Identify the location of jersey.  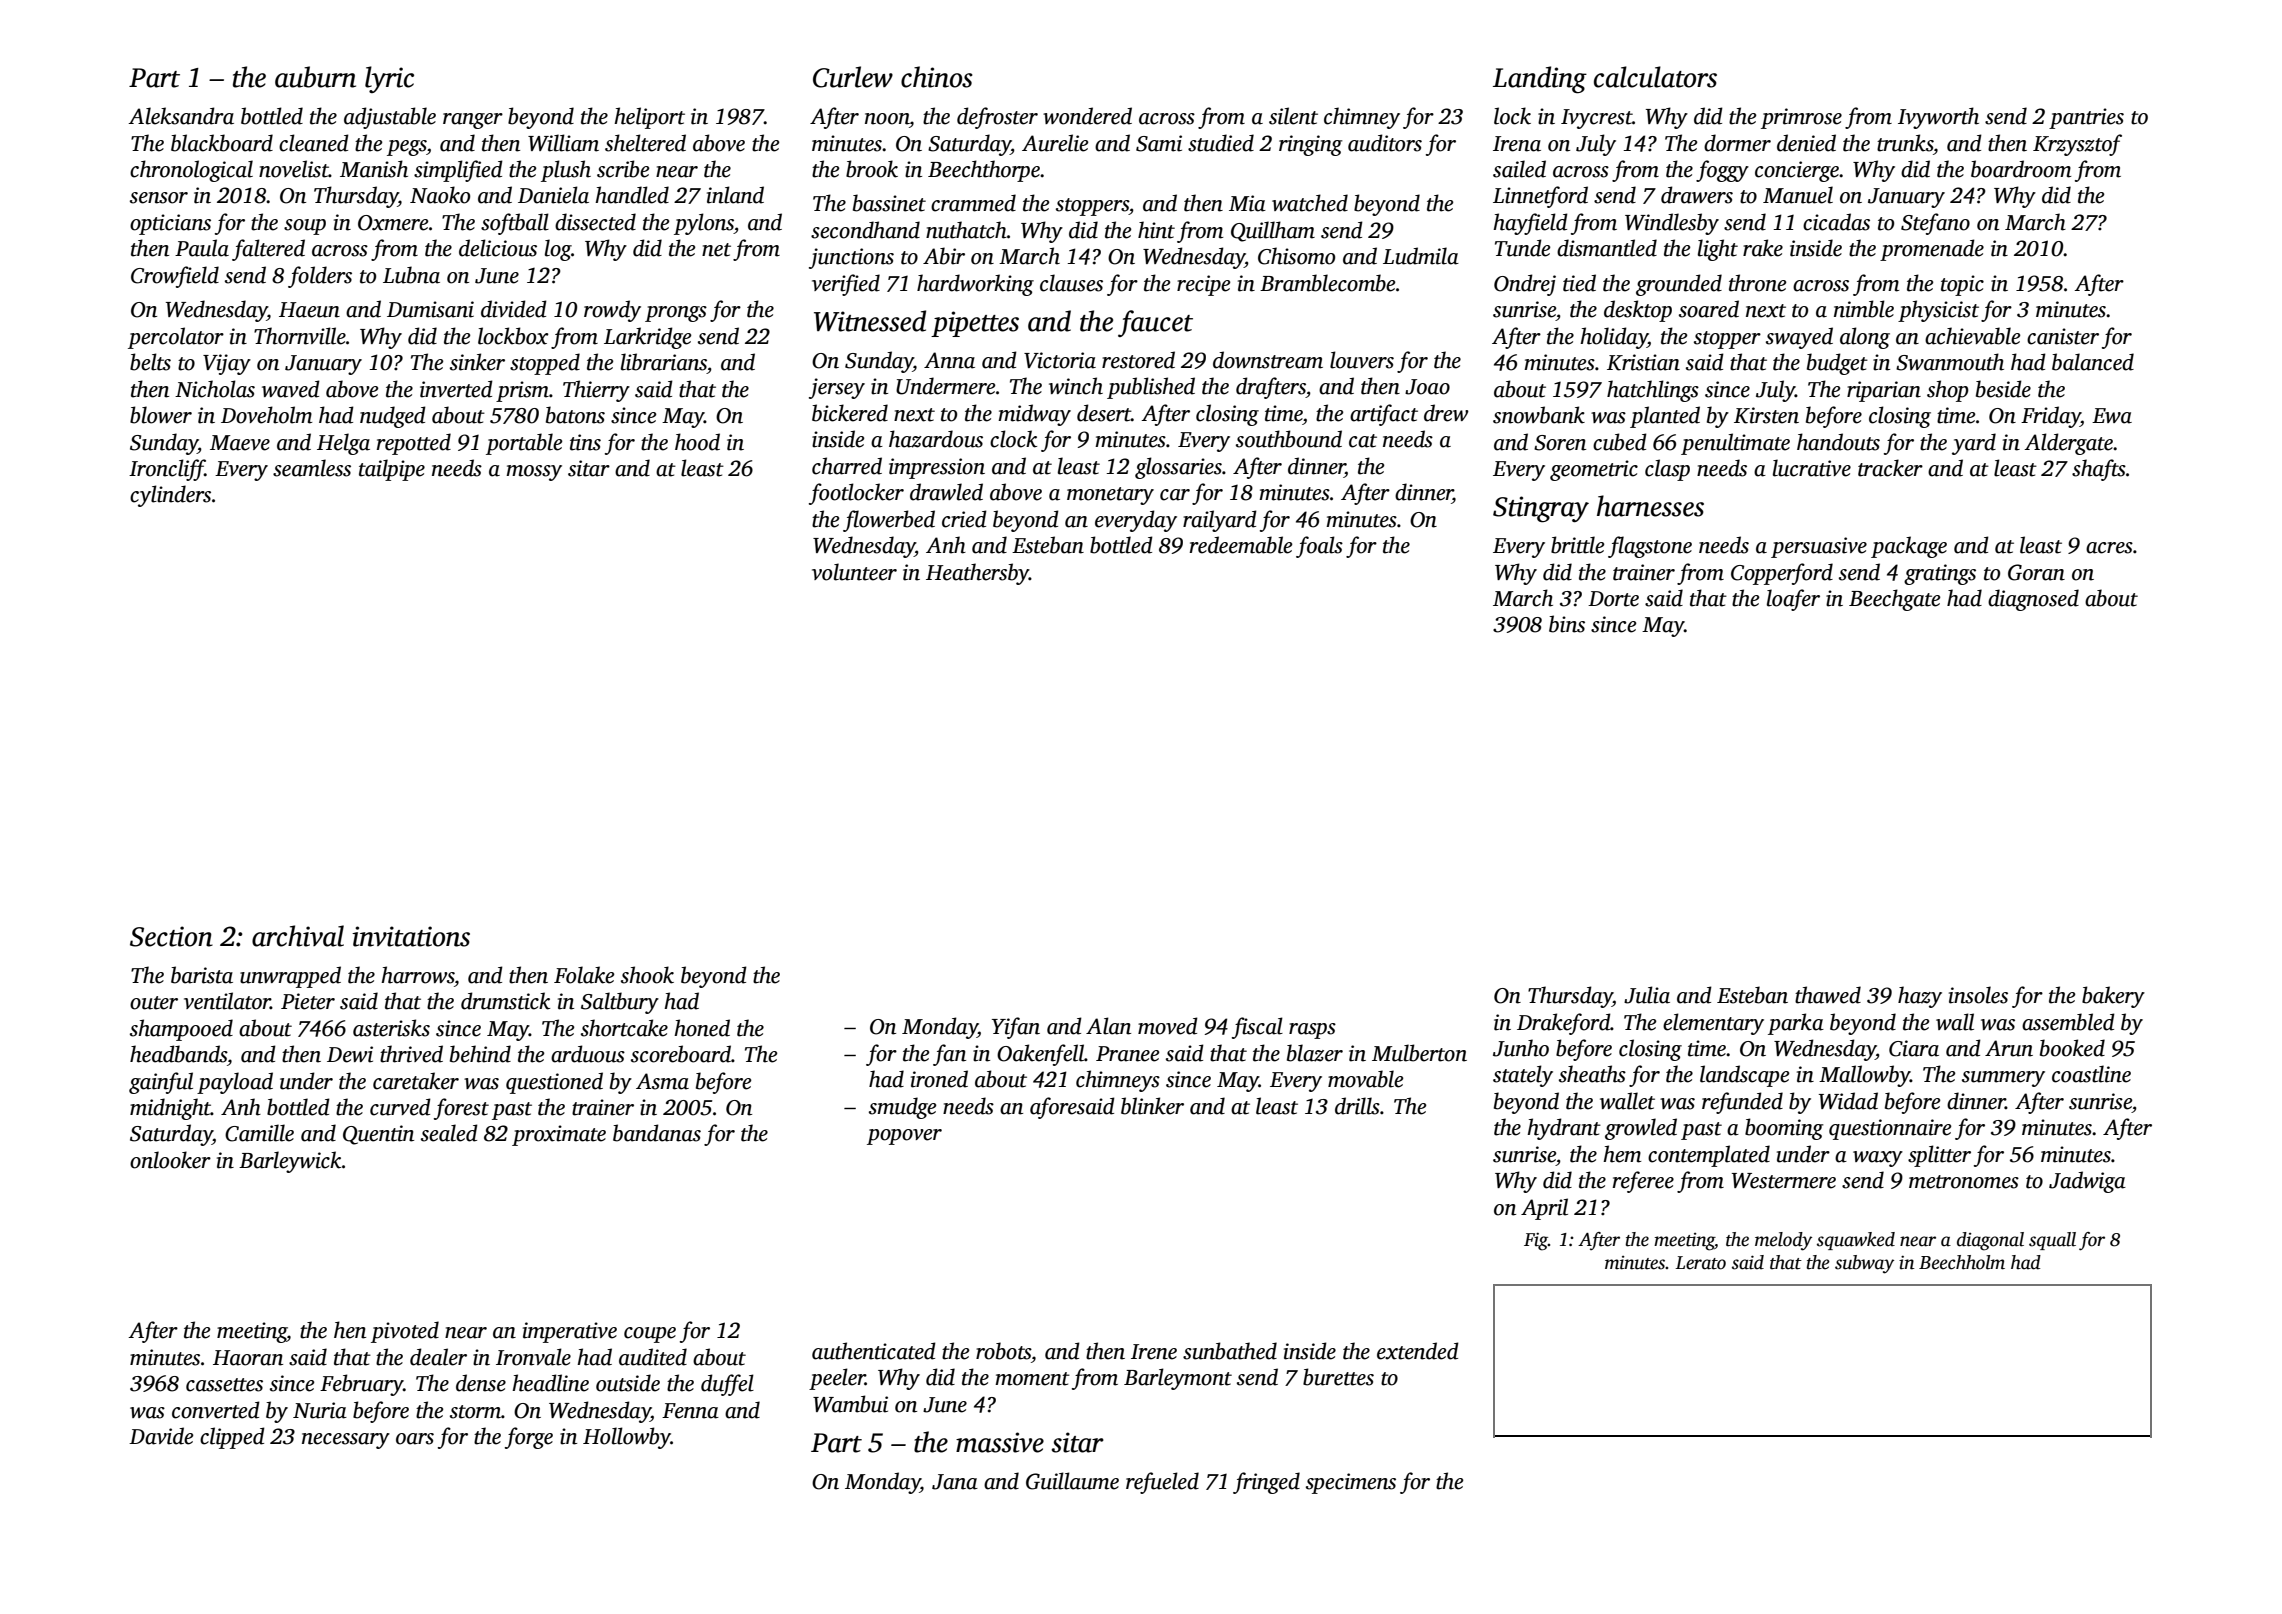
(837, 388).
